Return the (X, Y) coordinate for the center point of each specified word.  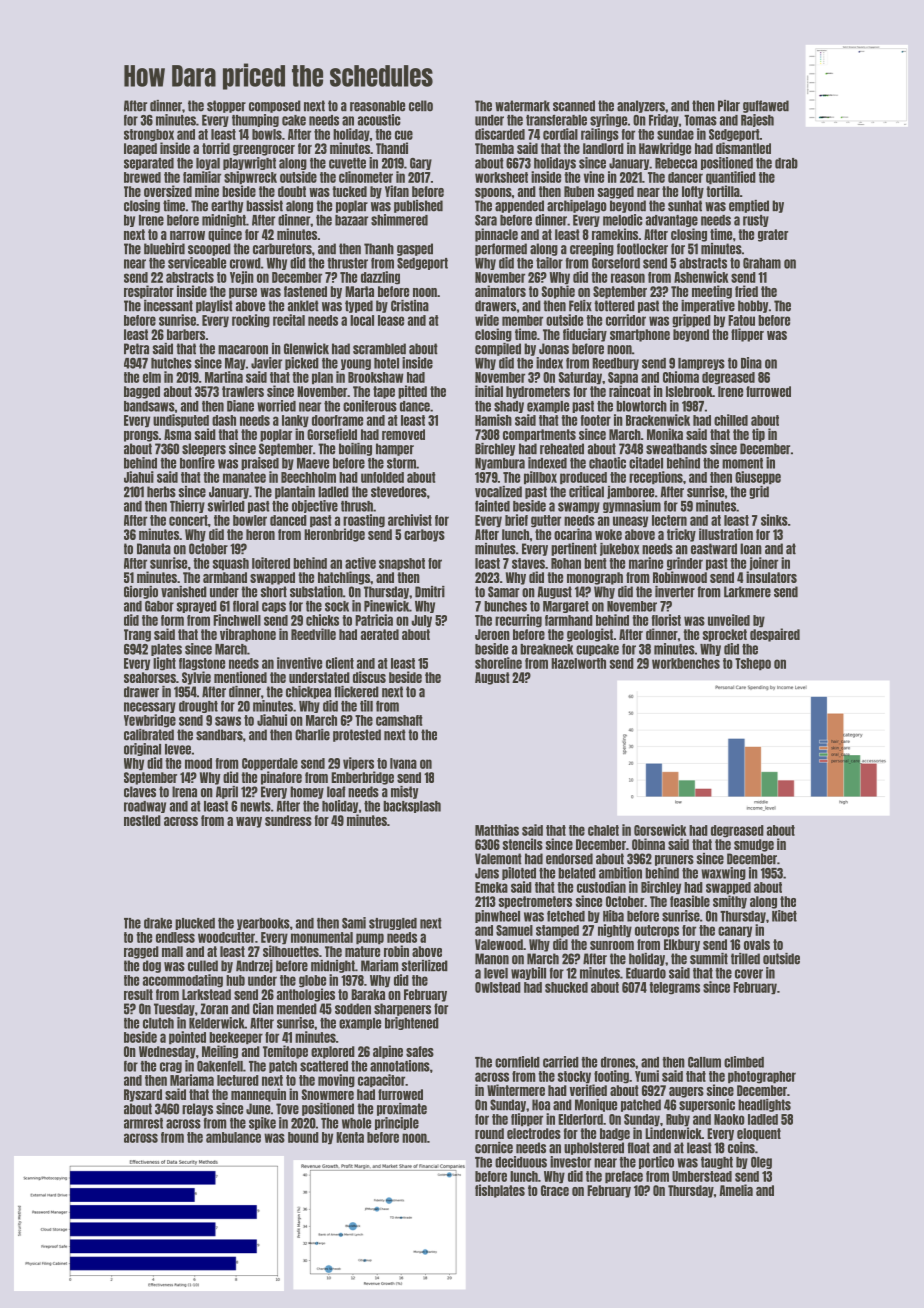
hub (235, 980)
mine (207, 191)
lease (391, 320)
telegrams (674, 988)
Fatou (741, 320)
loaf (336, 792)
